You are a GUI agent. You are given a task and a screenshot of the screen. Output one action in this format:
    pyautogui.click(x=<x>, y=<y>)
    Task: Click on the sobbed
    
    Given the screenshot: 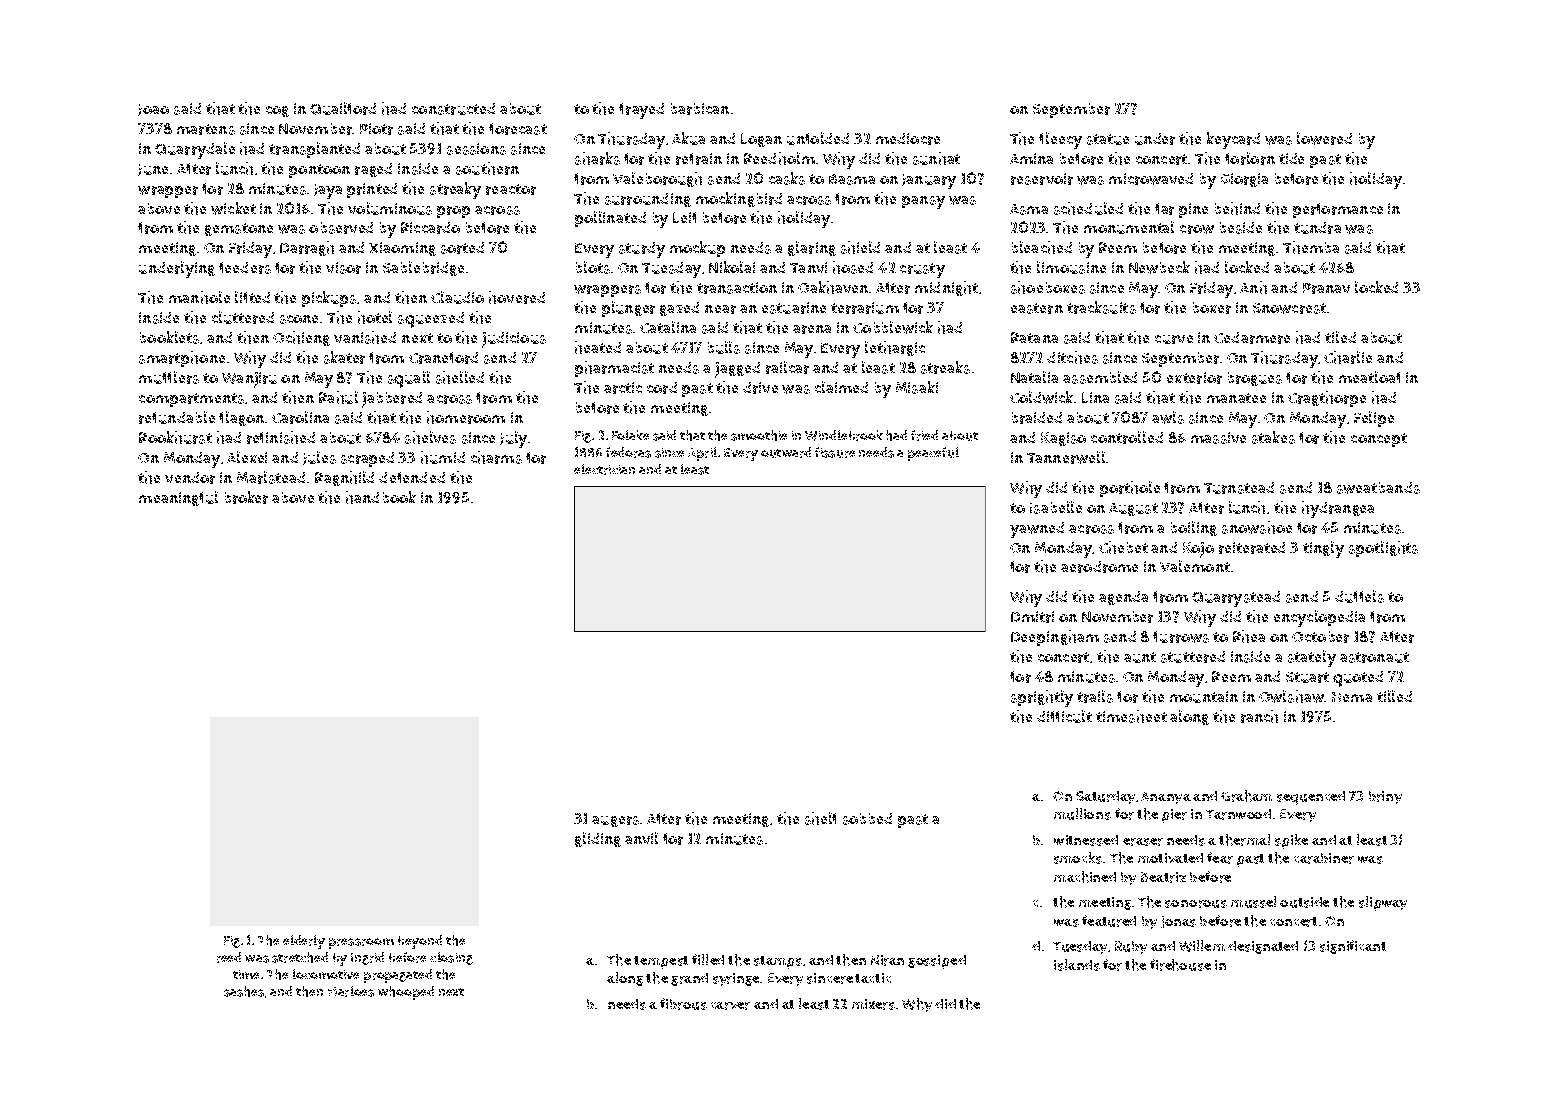 What is the action you would take?
    pyautogui.click(x=867, y=819)
